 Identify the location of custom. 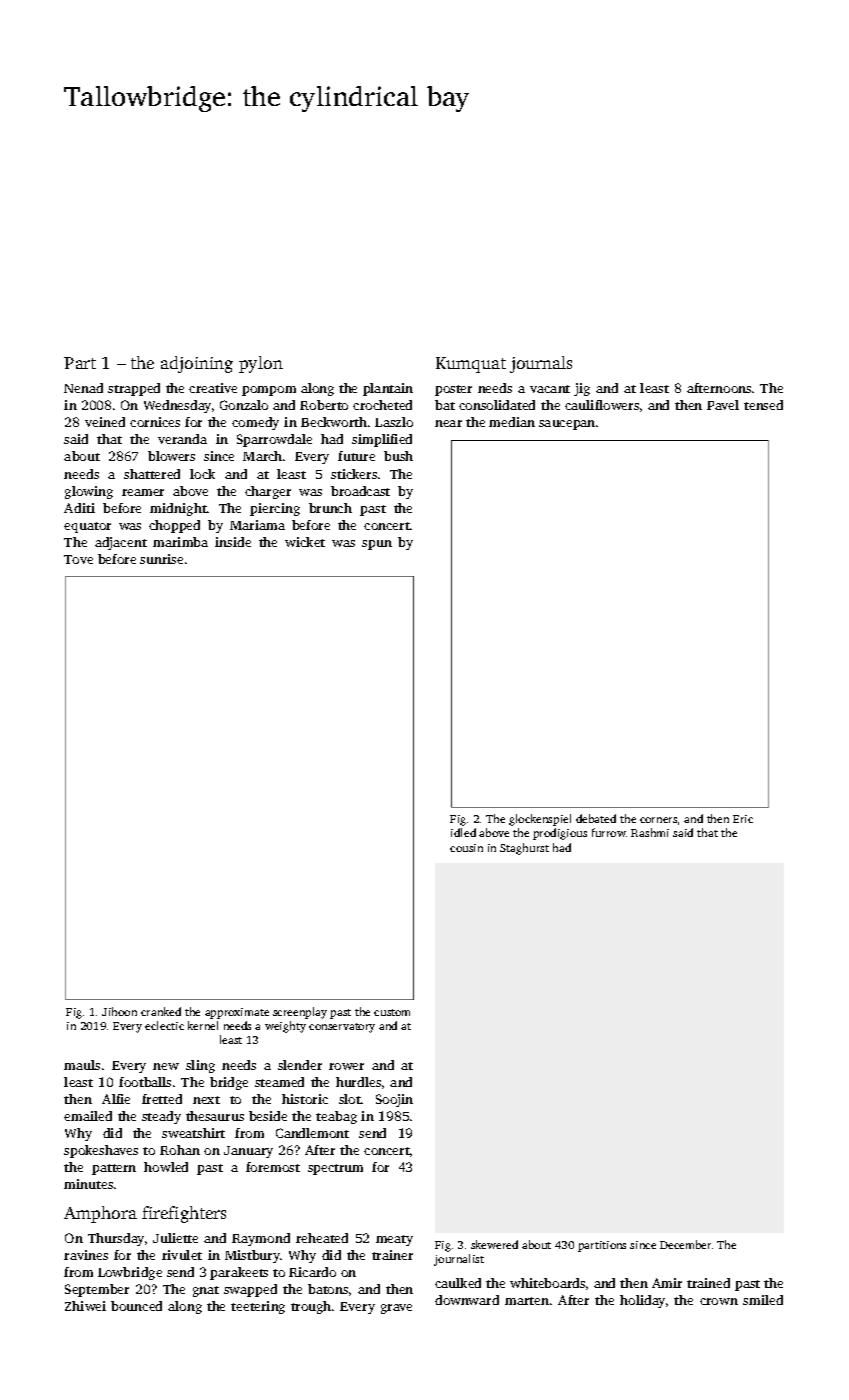
(392, 1012).
